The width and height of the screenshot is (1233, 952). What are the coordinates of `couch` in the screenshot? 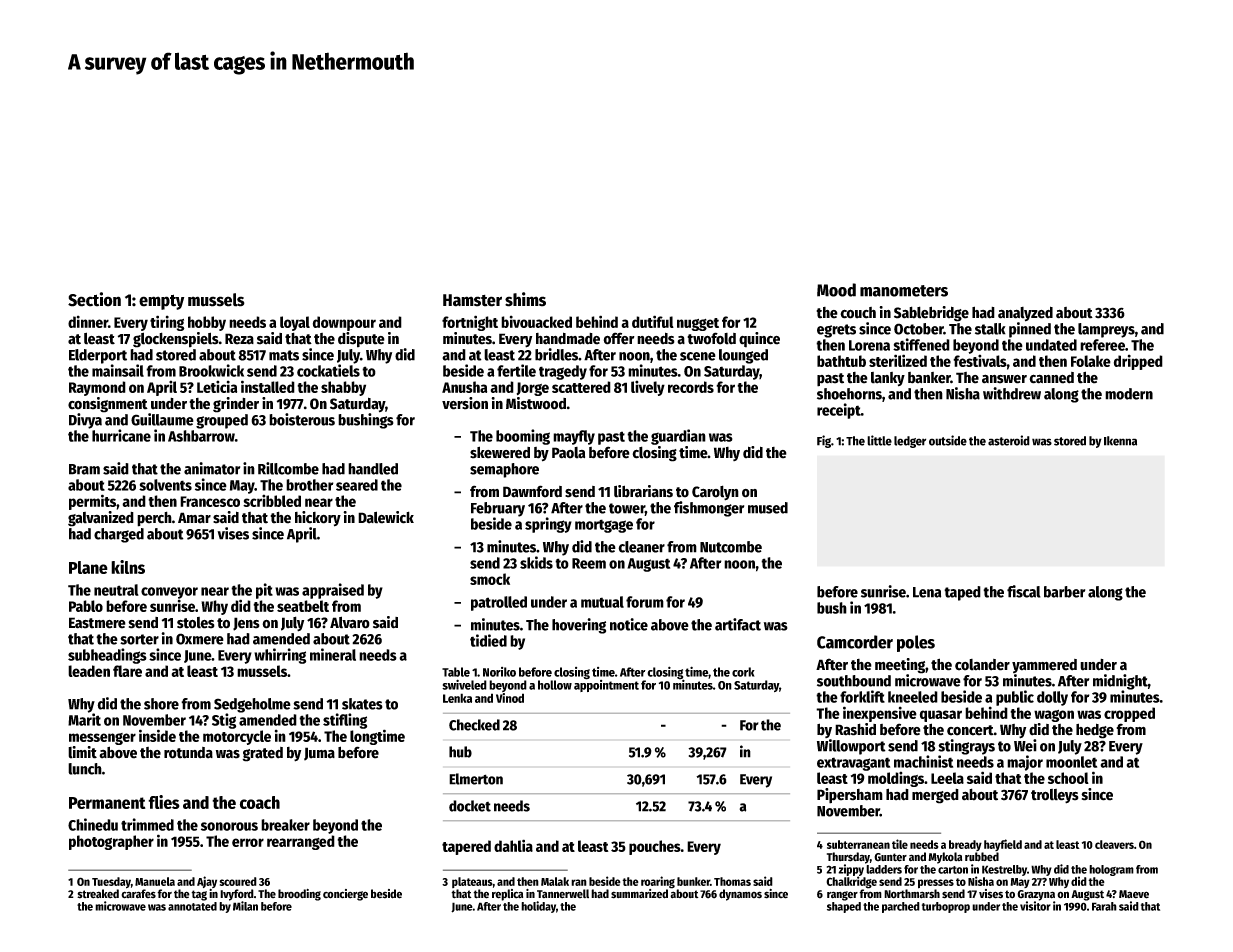 It's located at (858, 313).
